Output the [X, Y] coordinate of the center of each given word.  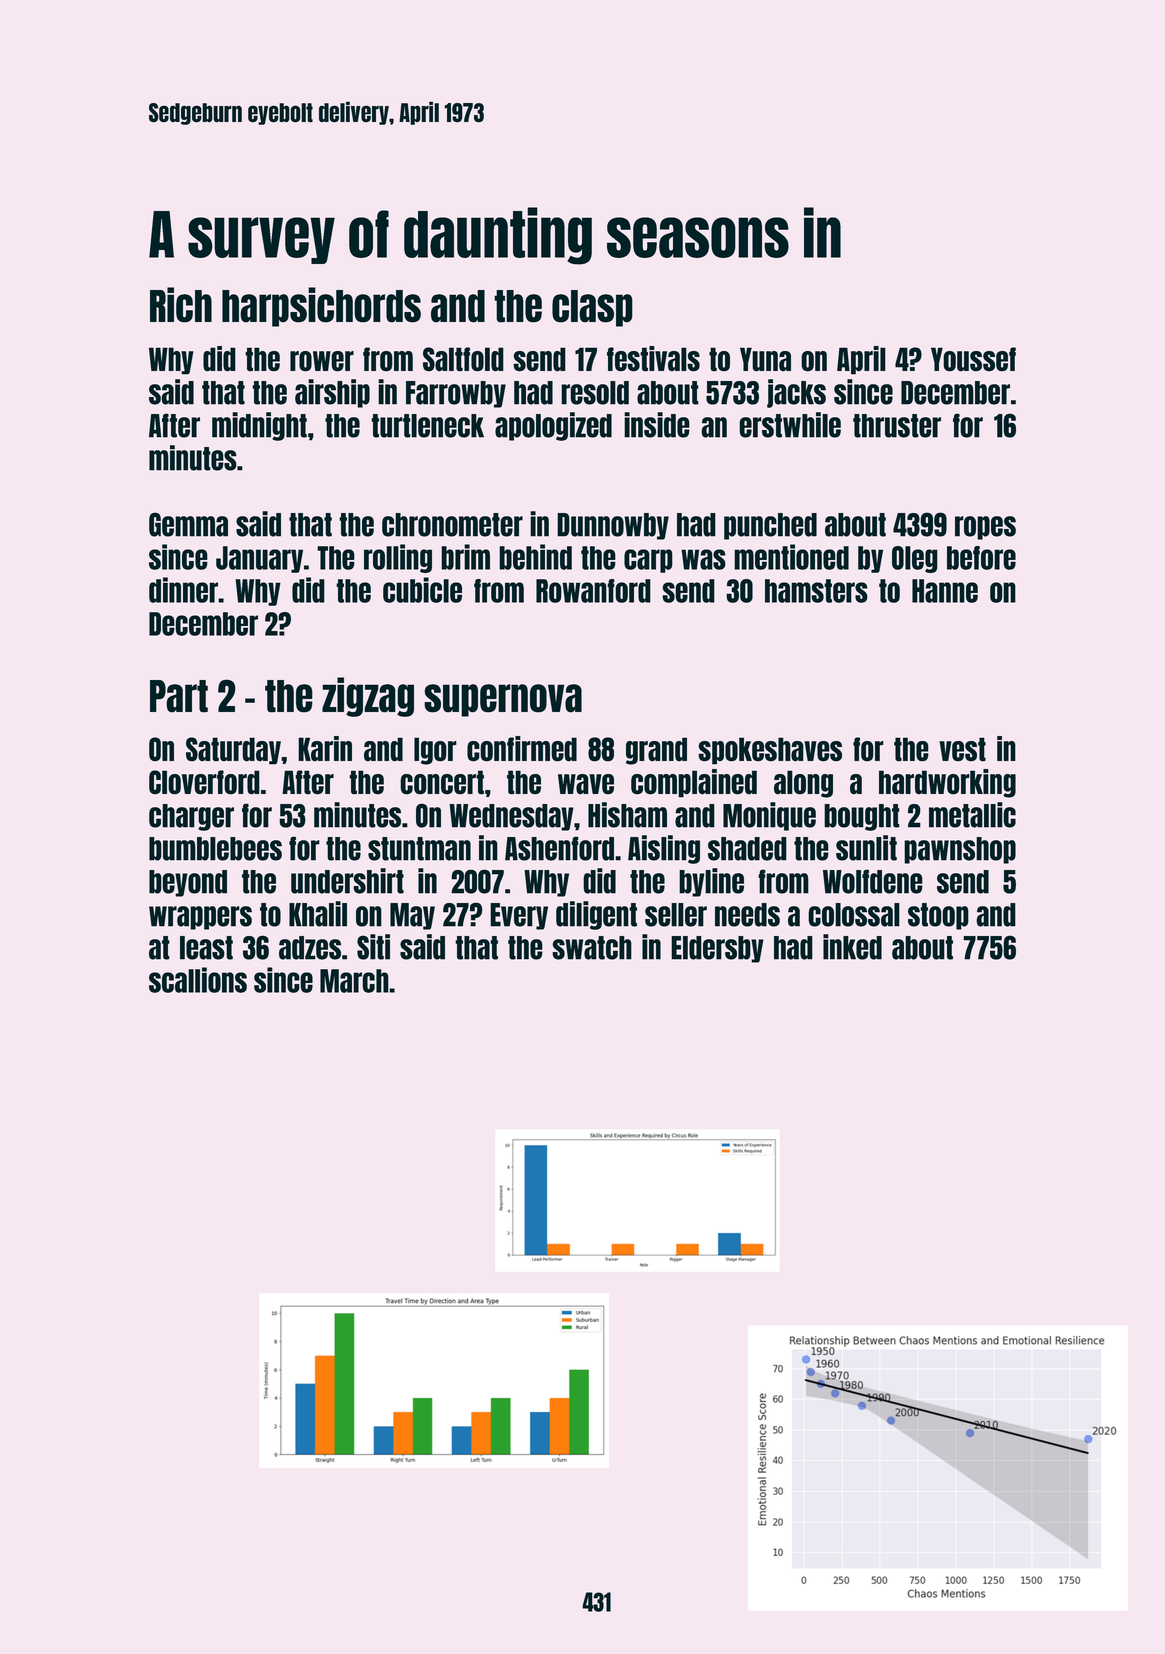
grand [656, 751]
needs [747, 915]
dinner [183, 590]
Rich [181, 305]
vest [962, 749]
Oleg [915, 559]
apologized [553, 426]
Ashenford [559, 848]
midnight [259, 426]
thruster [897, 426]
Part [179, 696]
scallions [198, 980]
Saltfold [463, 359]
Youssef [973, 359]
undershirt [347, 881]
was [703, 559]
